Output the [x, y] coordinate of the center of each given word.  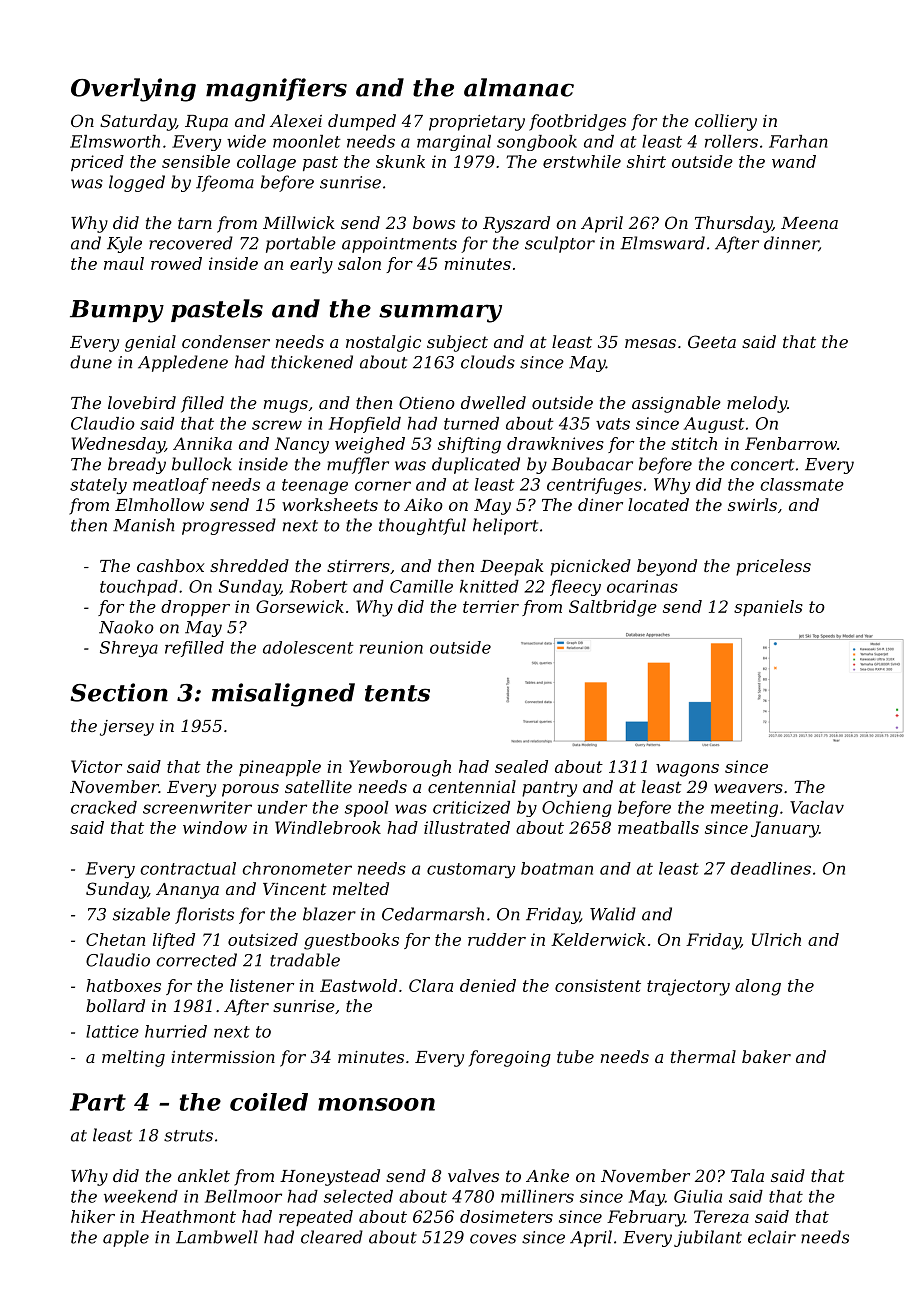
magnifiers [276, 90]
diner [600, 504]
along [758, 987]
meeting [744, 809]
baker [766, 1056]
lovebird [142, 402]
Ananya [187, 891]
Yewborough [400, 768]
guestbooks [351, 941]
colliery [726, 122]
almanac [519, 87]
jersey [127, 728]
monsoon [376, 1104]
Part [98, 1102]
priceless [773, 567]
